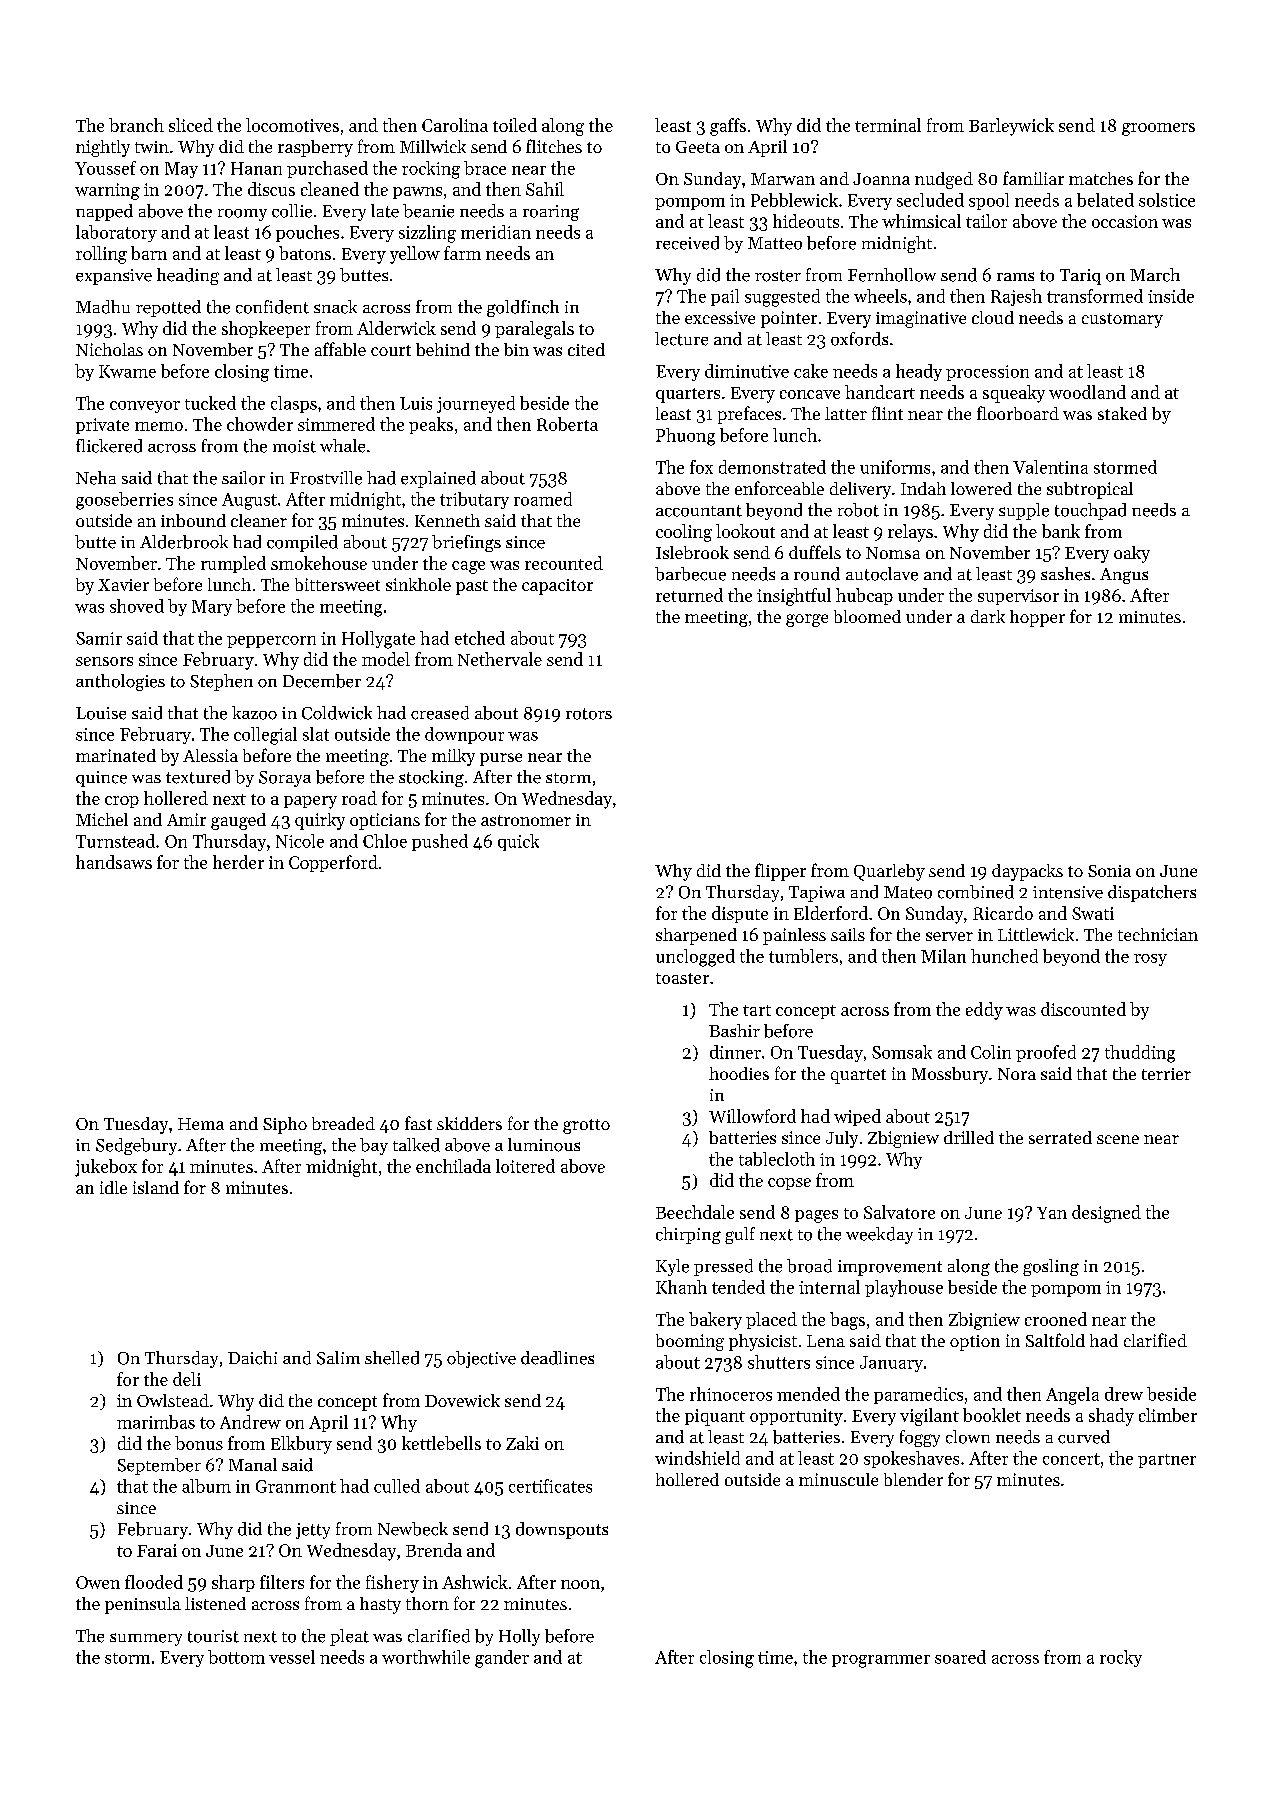 The width and height of the image is (1274, 1802). What do you see at coordinates (386, 659) in the image?
I see `model` at bounding box center [386, 659].
